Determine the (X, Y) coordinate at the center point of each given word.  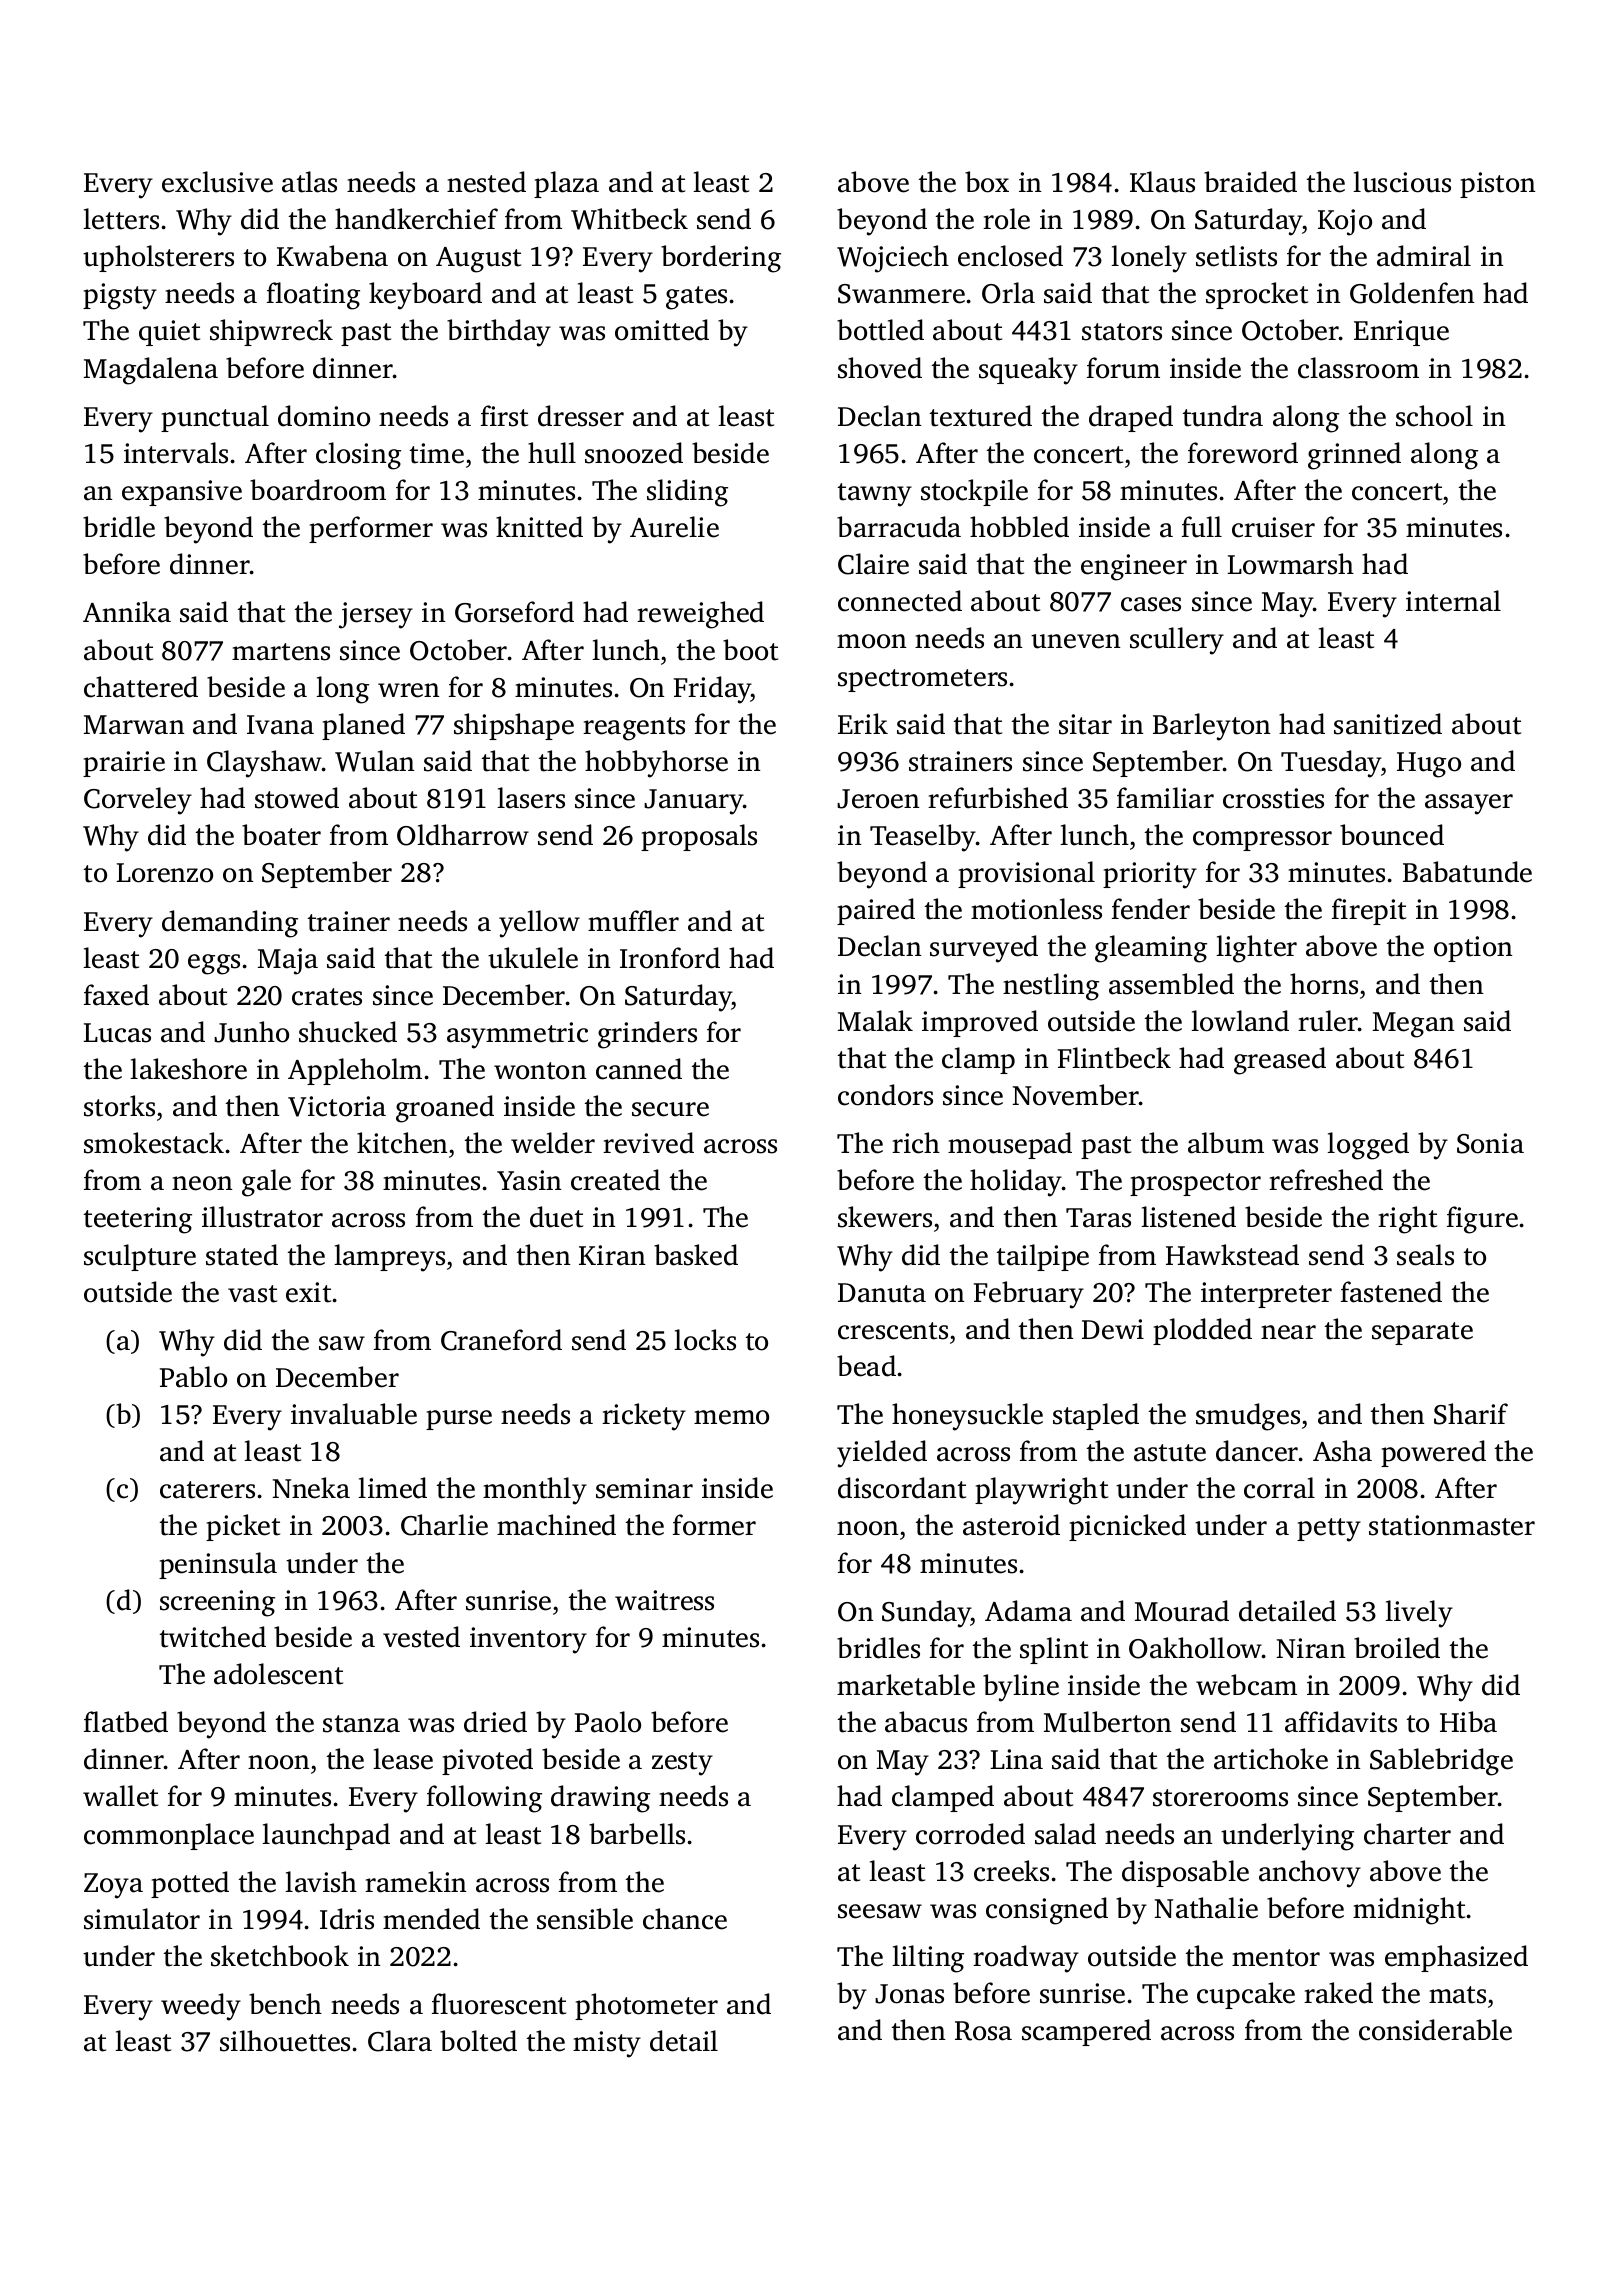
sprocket (1257, 295)
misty (607, 2044)
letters (121, 219)
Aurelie (674, 527)
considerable (1435, 2030)
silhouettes (285, 2041)
